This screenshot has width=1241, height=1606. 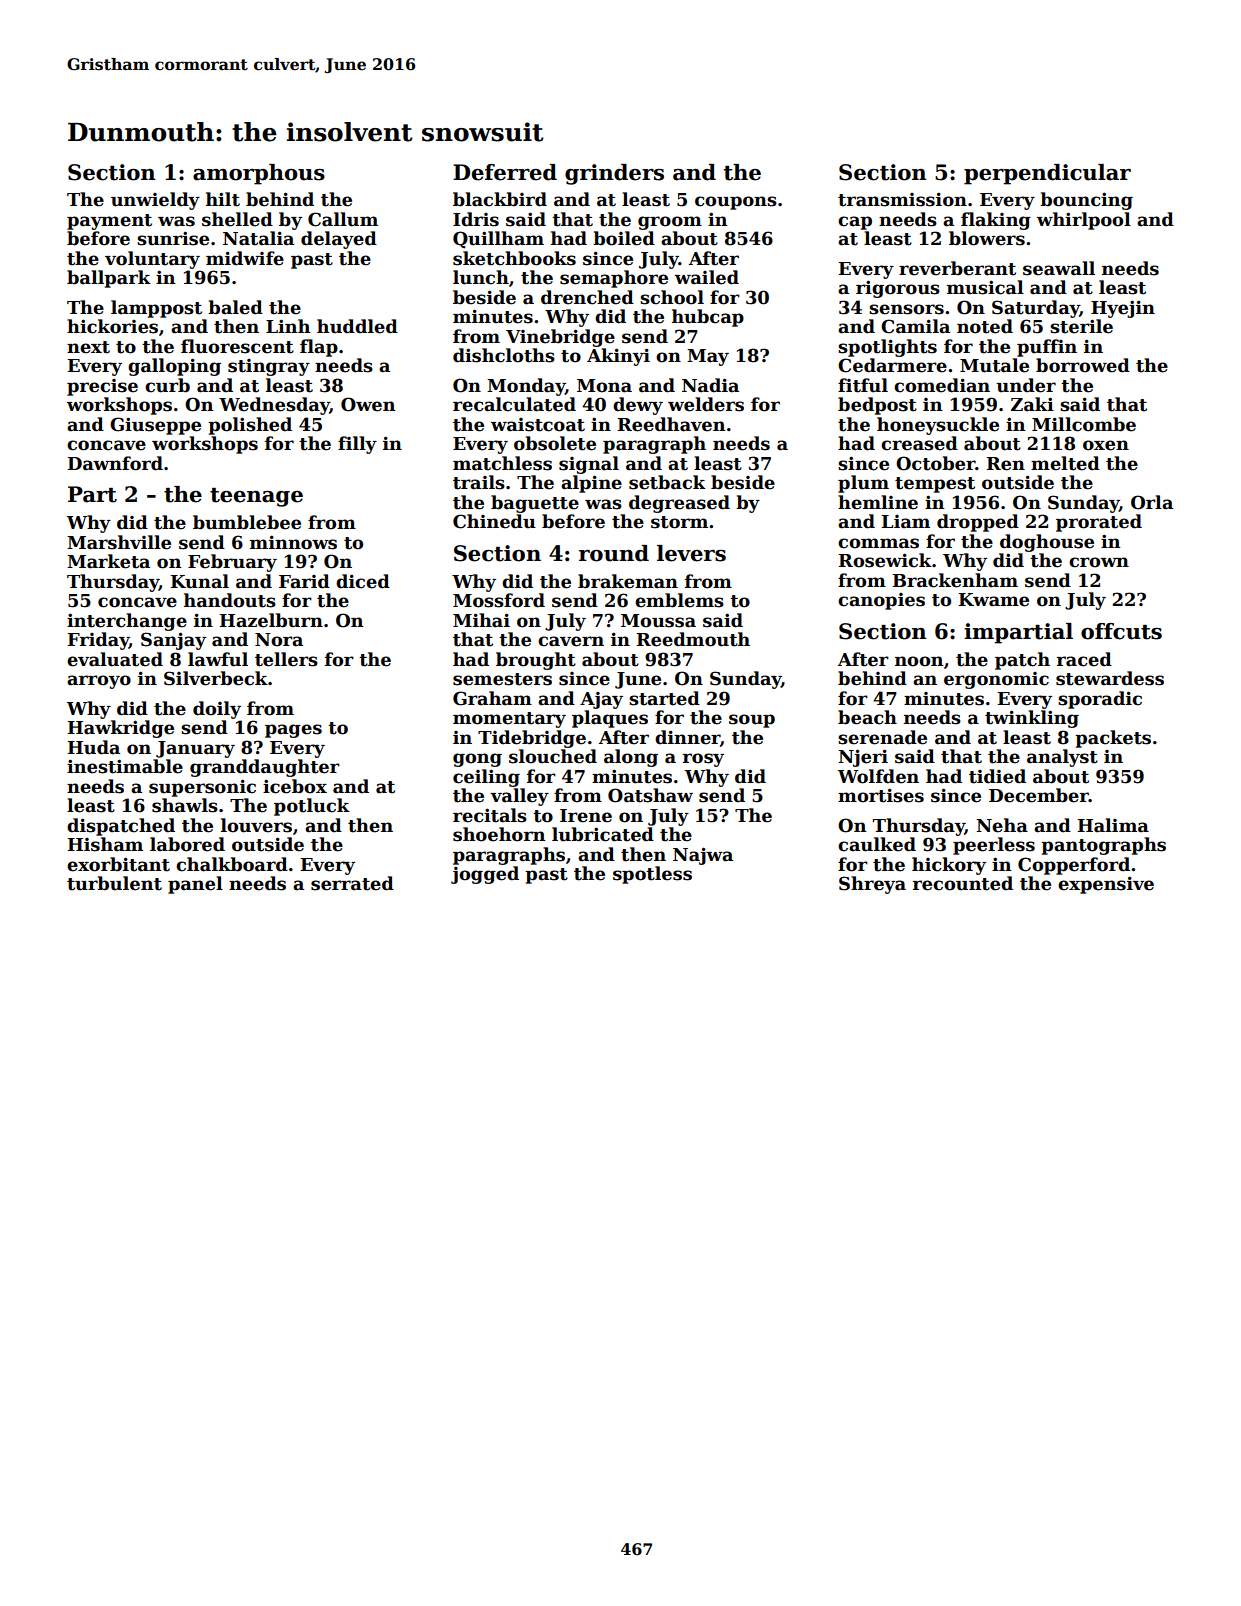 What do you see at coordinates (679, 504) in the screenshot?
I see `degreased` at bounding box center [679, 504].
